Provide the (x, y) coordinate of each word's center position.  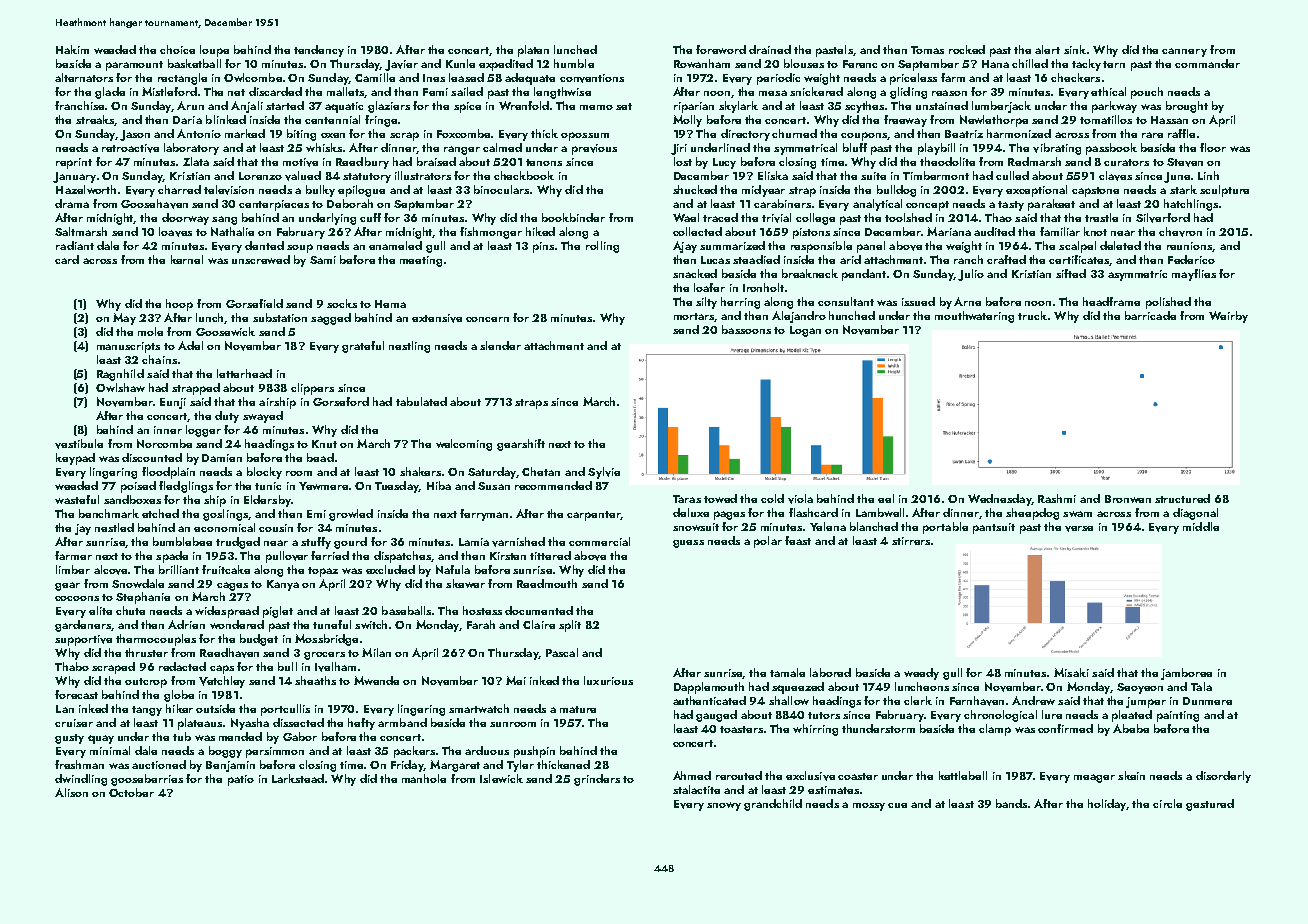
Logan (805, 331)
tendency (319, 51)
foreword (721, 49)
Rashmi (1057, 498)
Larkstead (298, 778)
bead (320, 457)
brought (1187, 107)
